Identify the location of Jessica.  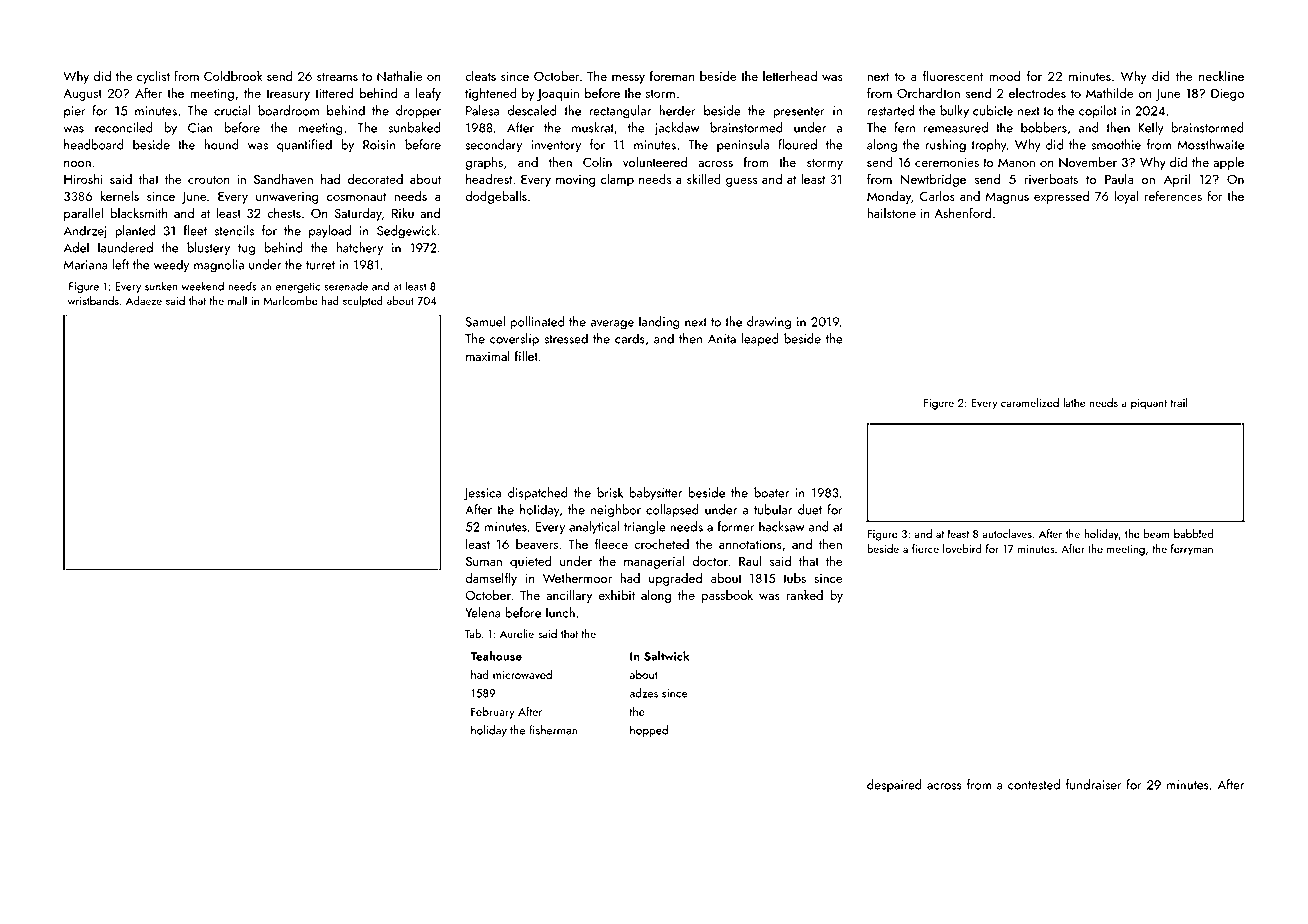
(482, 494).
